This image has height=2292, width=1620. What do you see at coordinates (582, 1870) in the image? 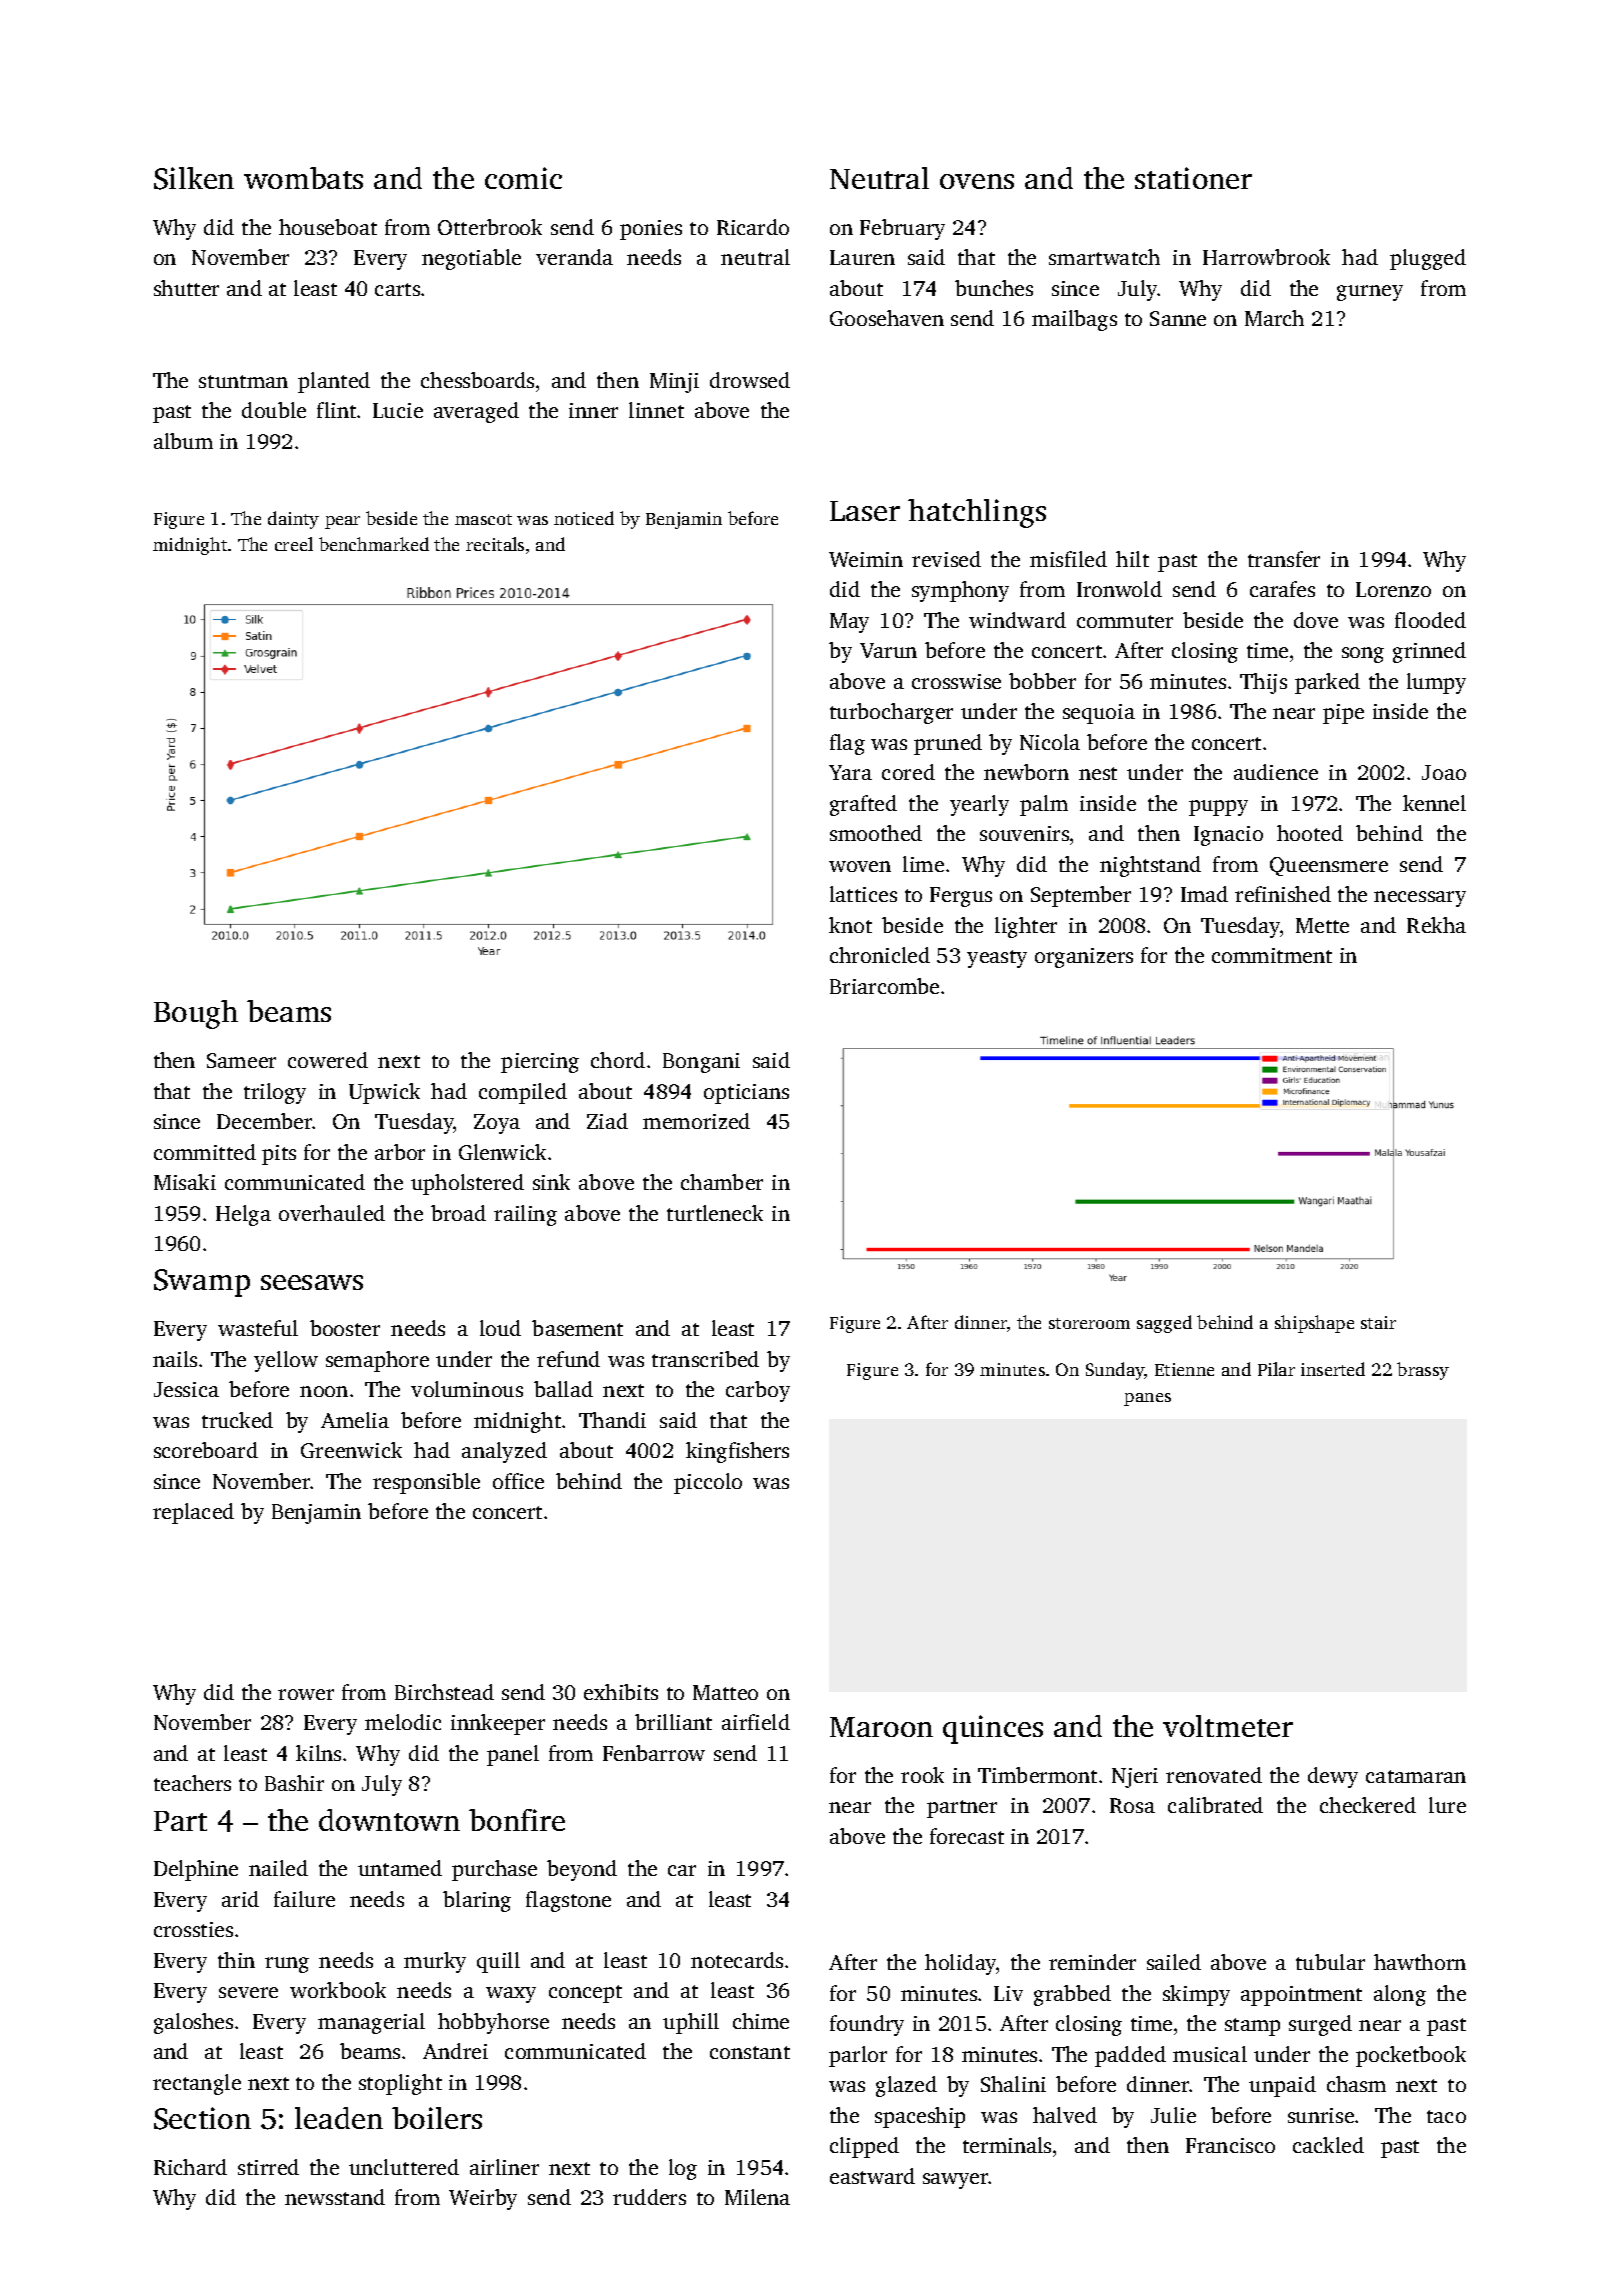
I see `beyond` at bounding box center [582, 1870].
